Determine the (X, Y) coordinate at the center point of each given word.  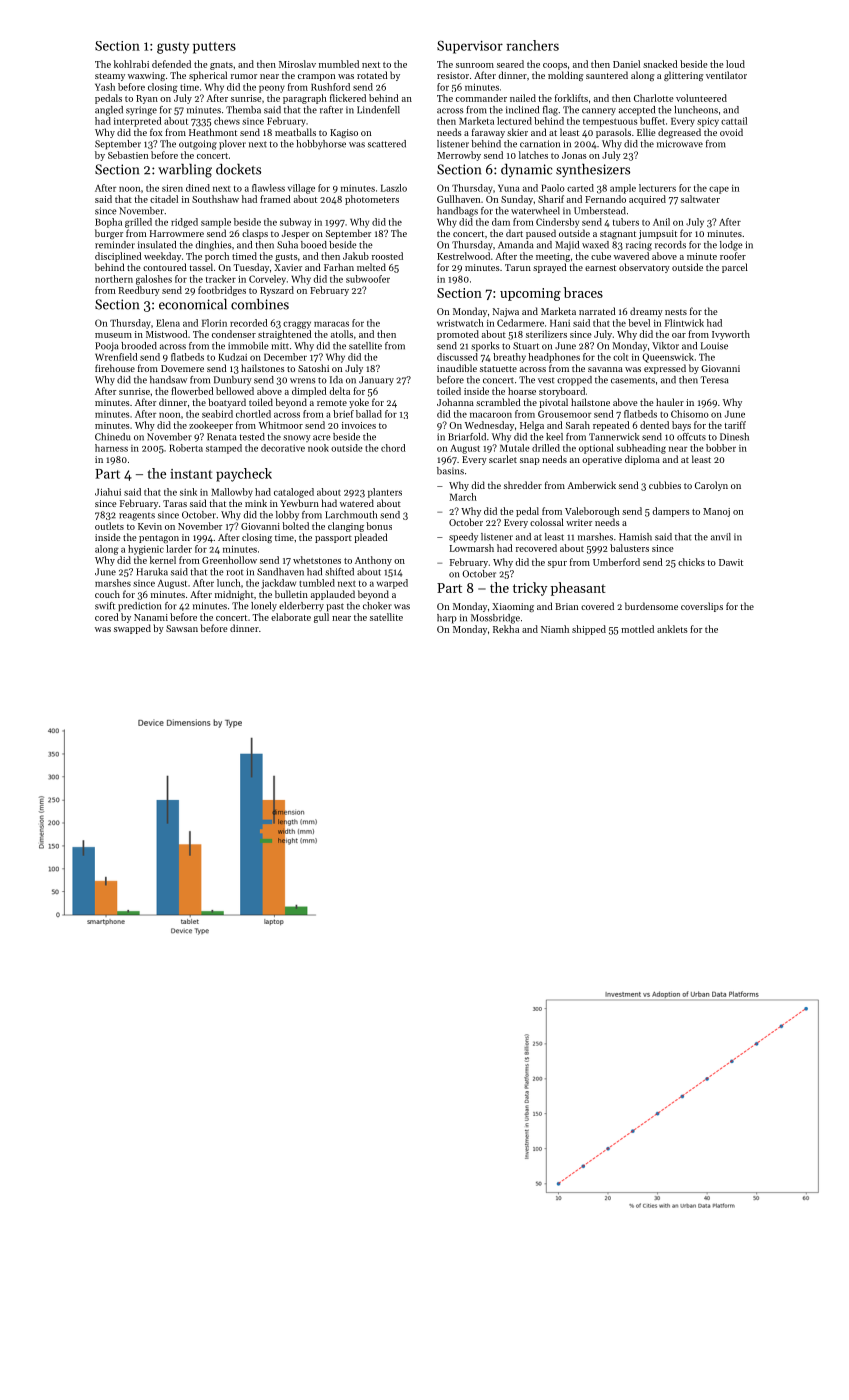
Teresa (714, 380)
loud (735, 64)
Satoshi (313, 368)
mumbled (339, 64)
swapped (132, 629)
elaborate (291, 617)
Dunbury (233, 380)
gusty (173, 48)
